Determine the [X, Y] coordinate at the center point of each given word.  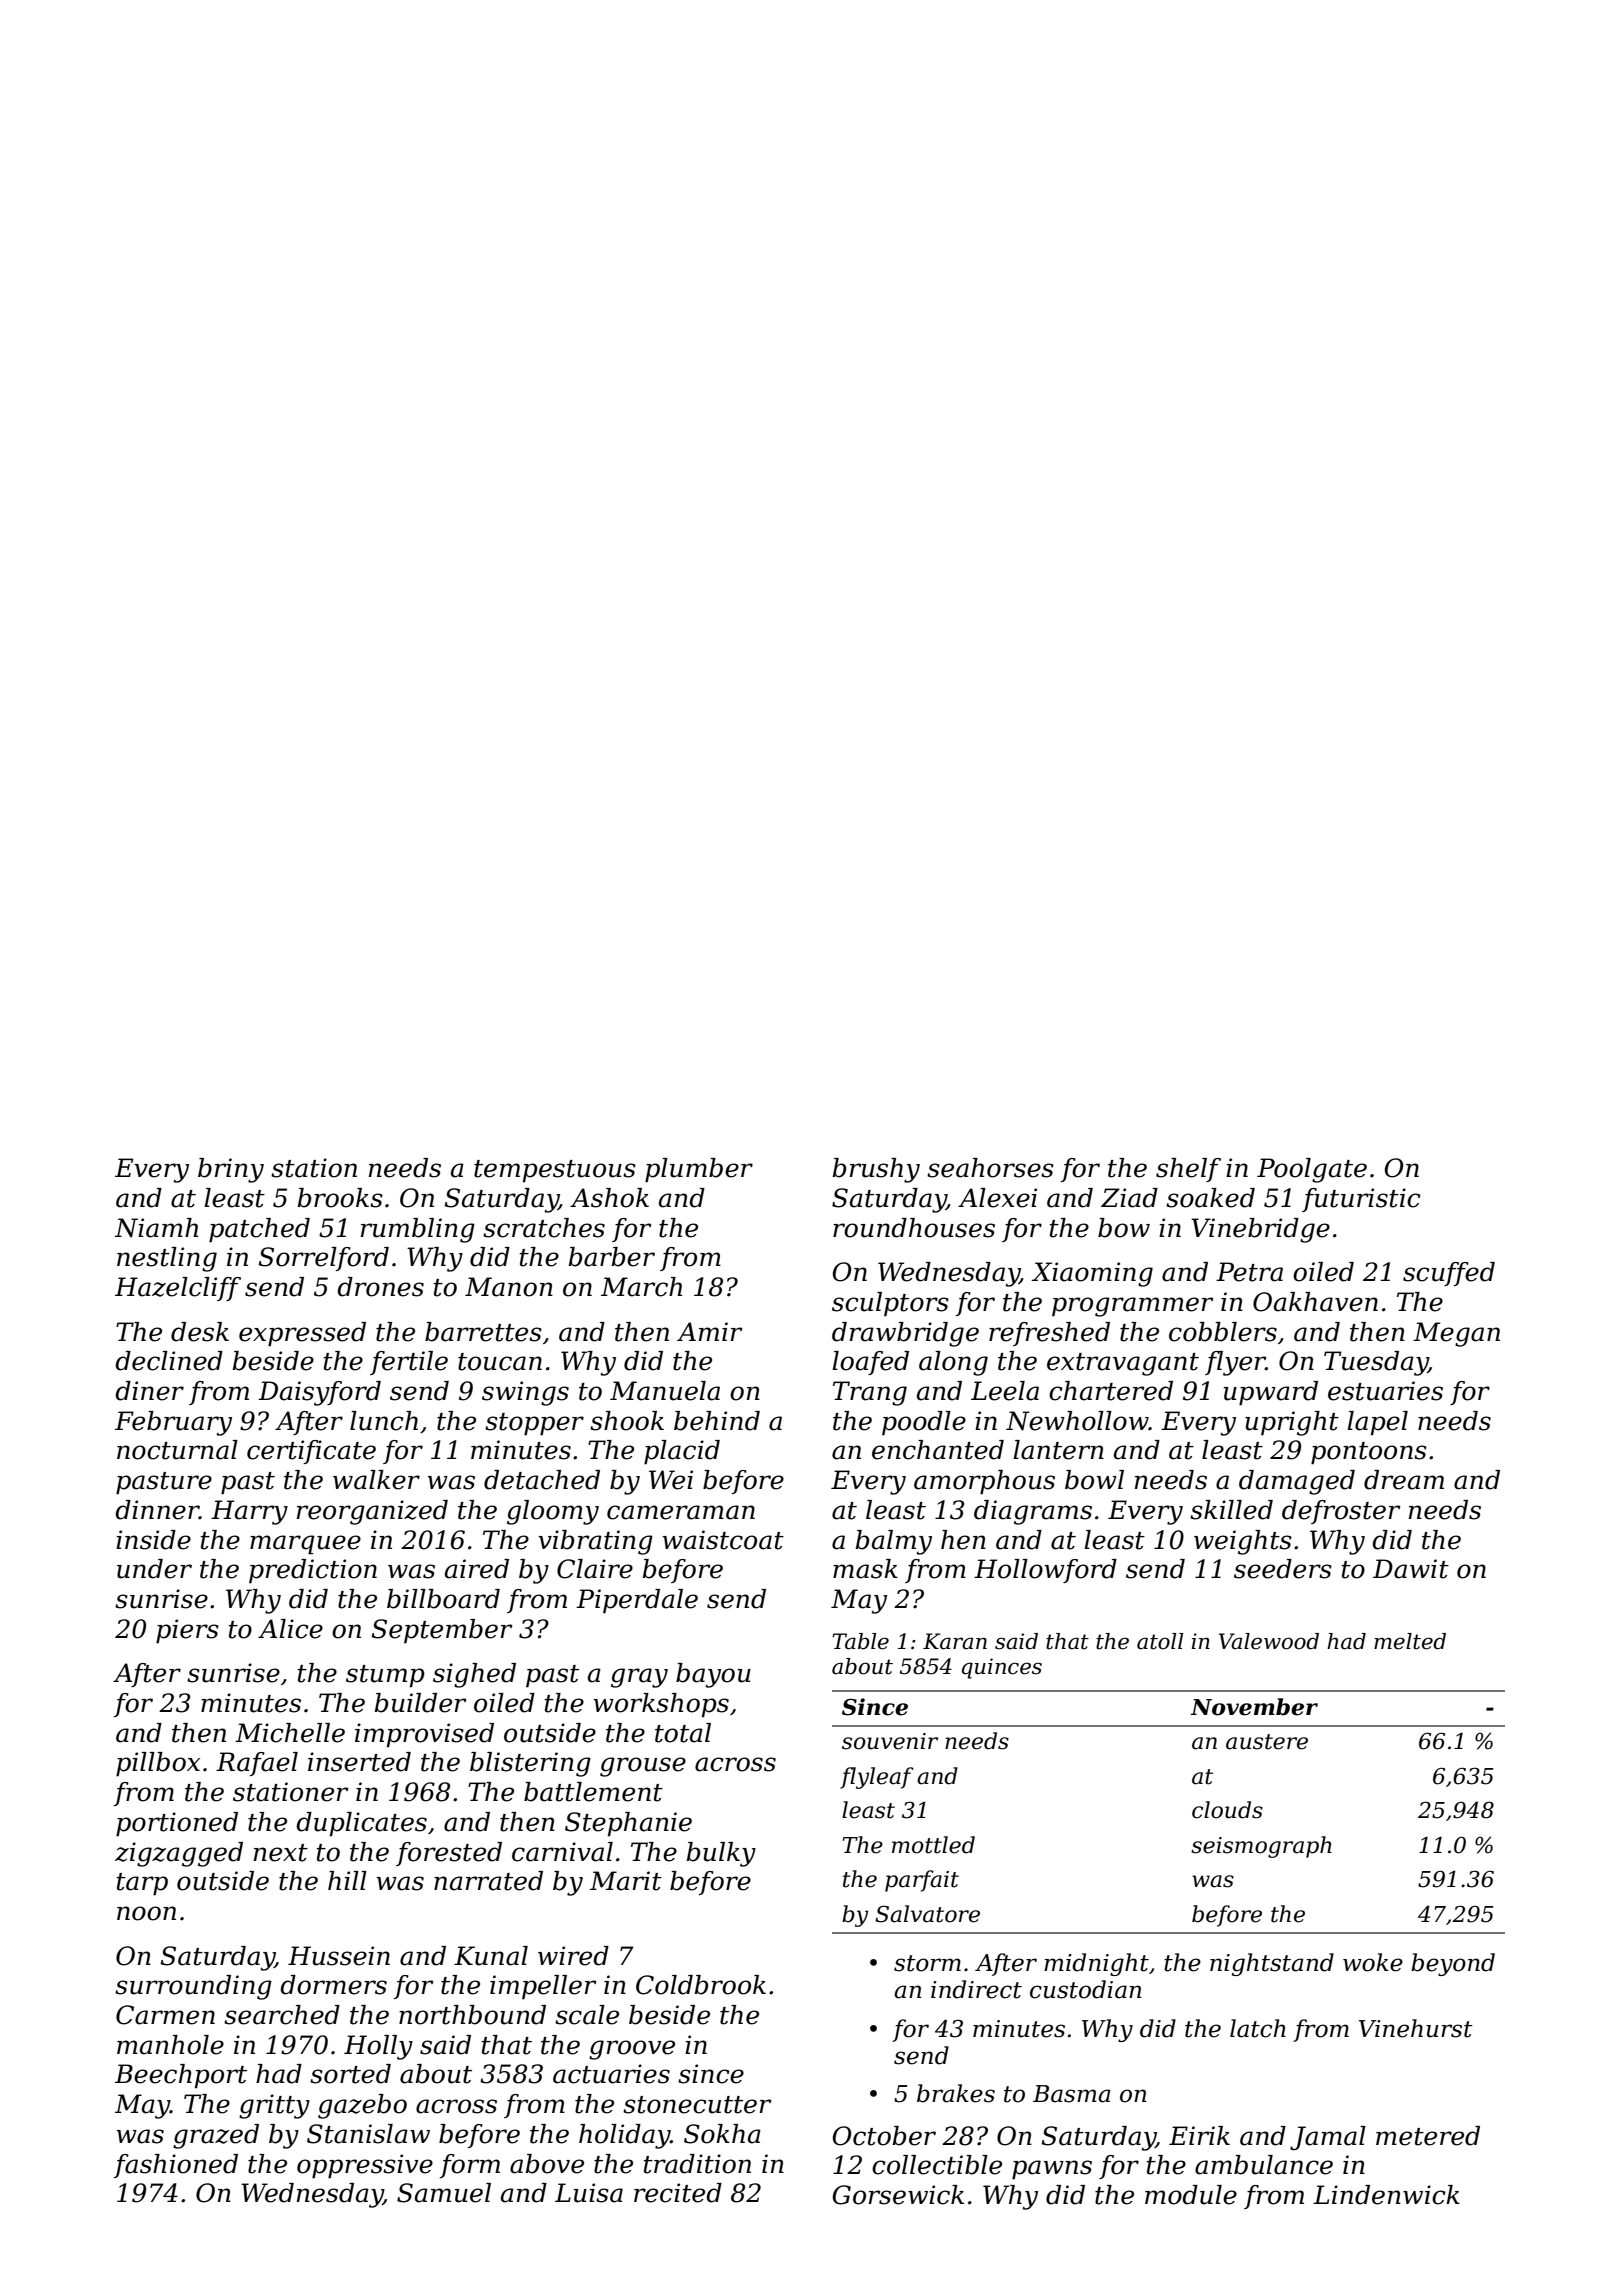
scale [587, 2015]
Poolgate [1312, 1170]
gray [639, 1678]
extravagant [1123, 1364]
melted [1410, 1641]
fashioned [176, 2166]
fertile [409, 1363]
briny [231, 1170]
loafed [870, 1363]
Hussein [339, 1956]
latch [1258, 2028]
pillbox [158, 1764]
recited [678, 2193]
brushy [876, 1170]
